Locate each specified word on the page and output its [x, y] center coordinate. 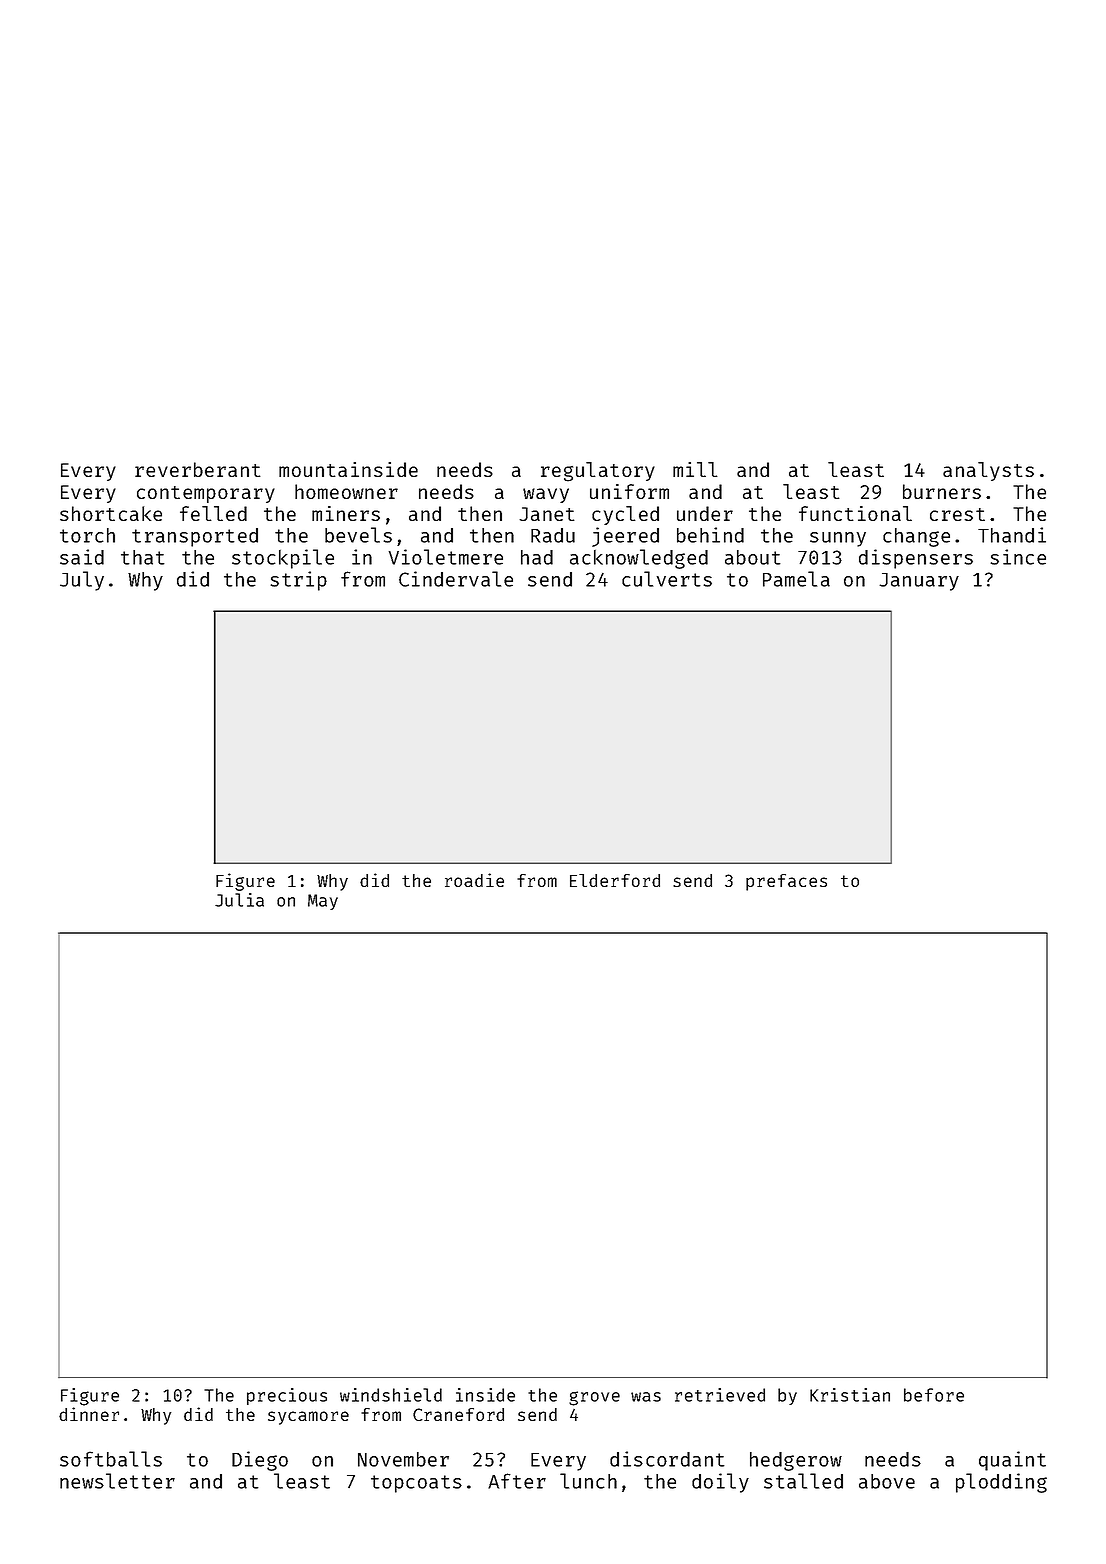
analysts [988, 471]
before [934, 1395]
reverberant [198, 469]
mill [695, 469]
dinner [89, 1414]
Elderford [615, 880]
